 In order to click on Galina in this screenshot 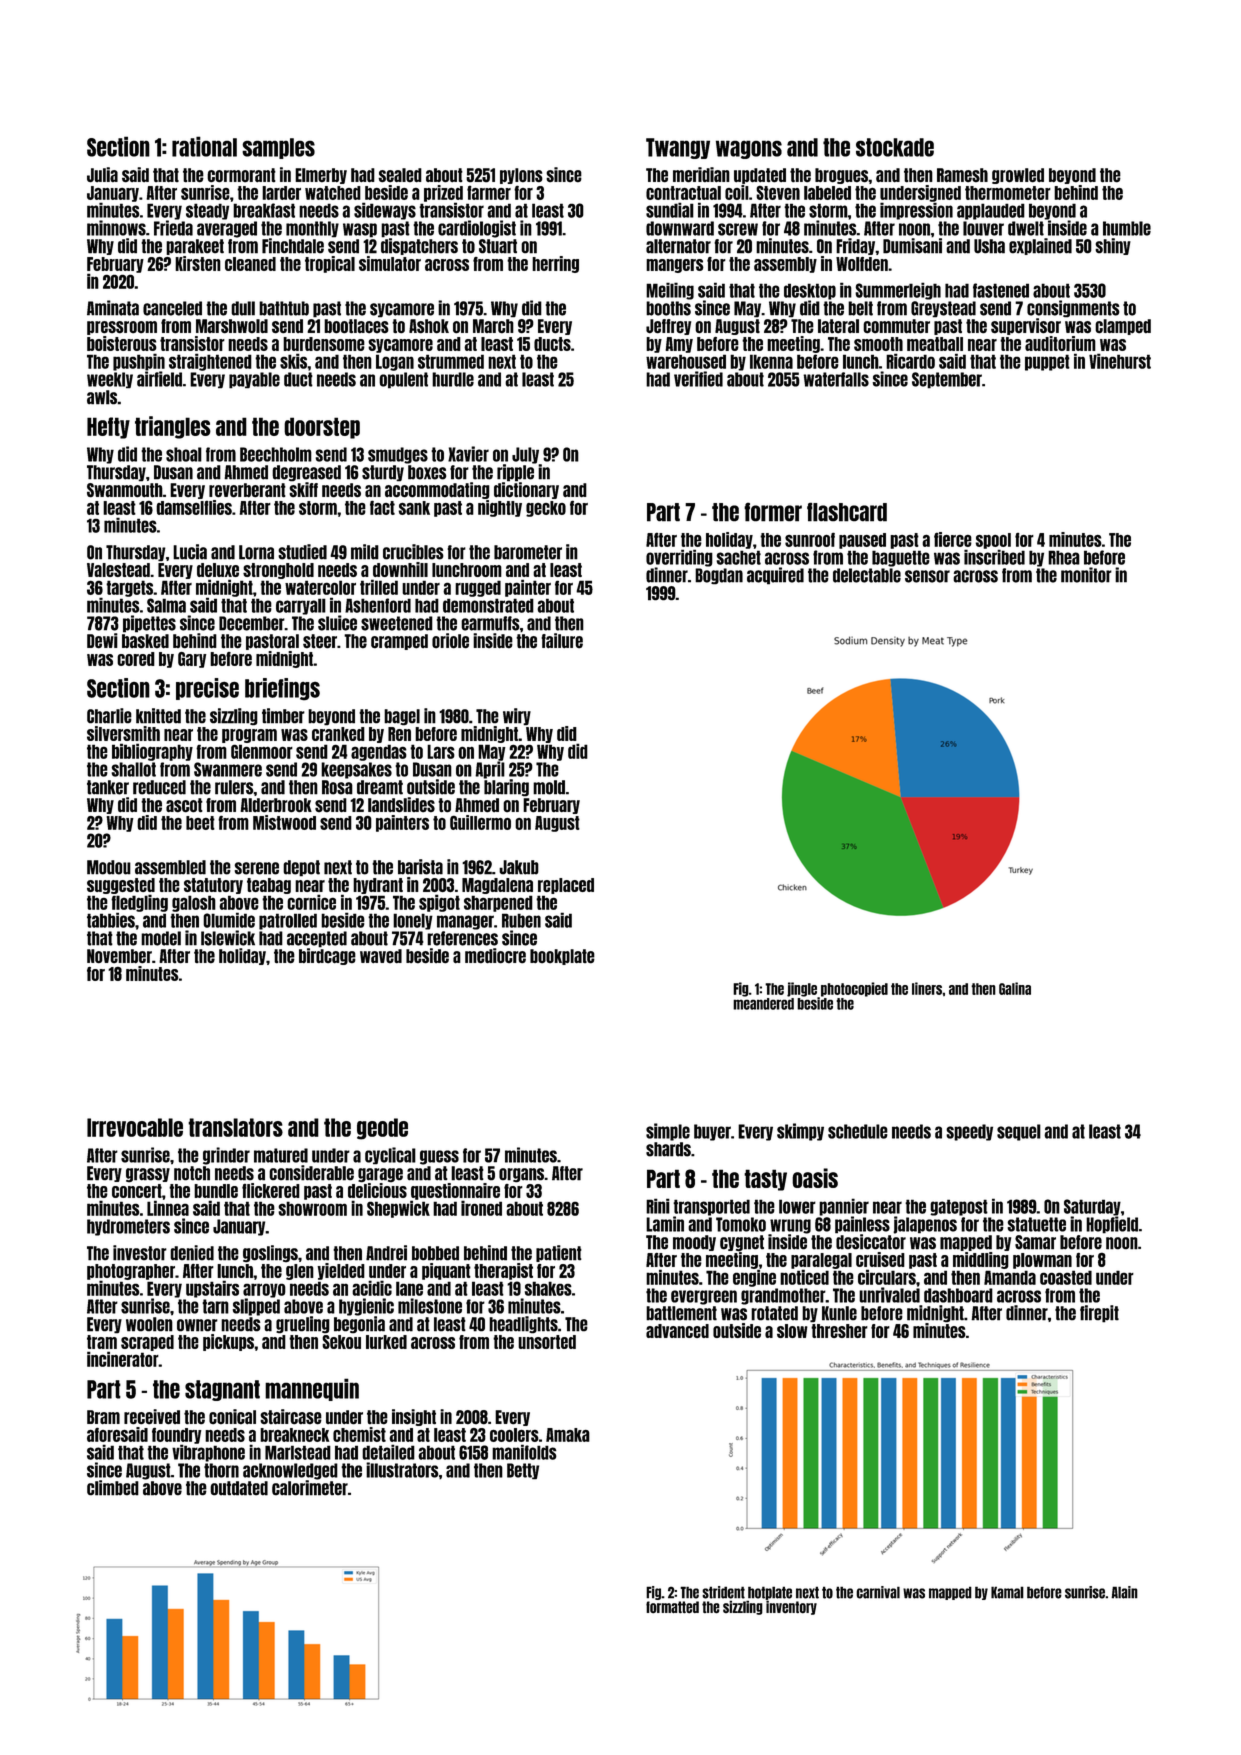, I will do `click(1015, 988)`.
